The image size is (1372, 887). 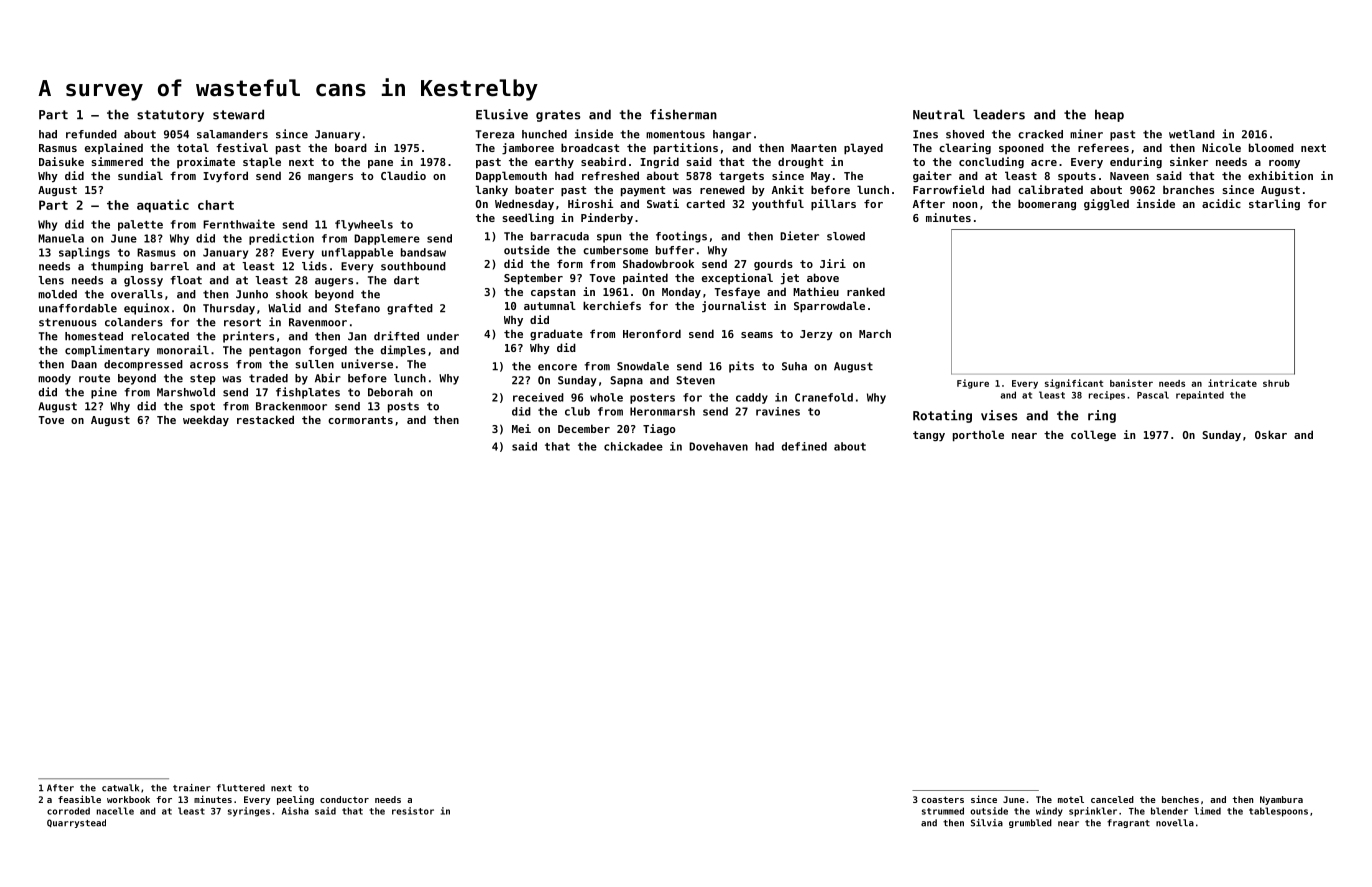 What do you see at coordinates (866, 291) in the page?
I see `ranked` at bounding box center [866, 291].
